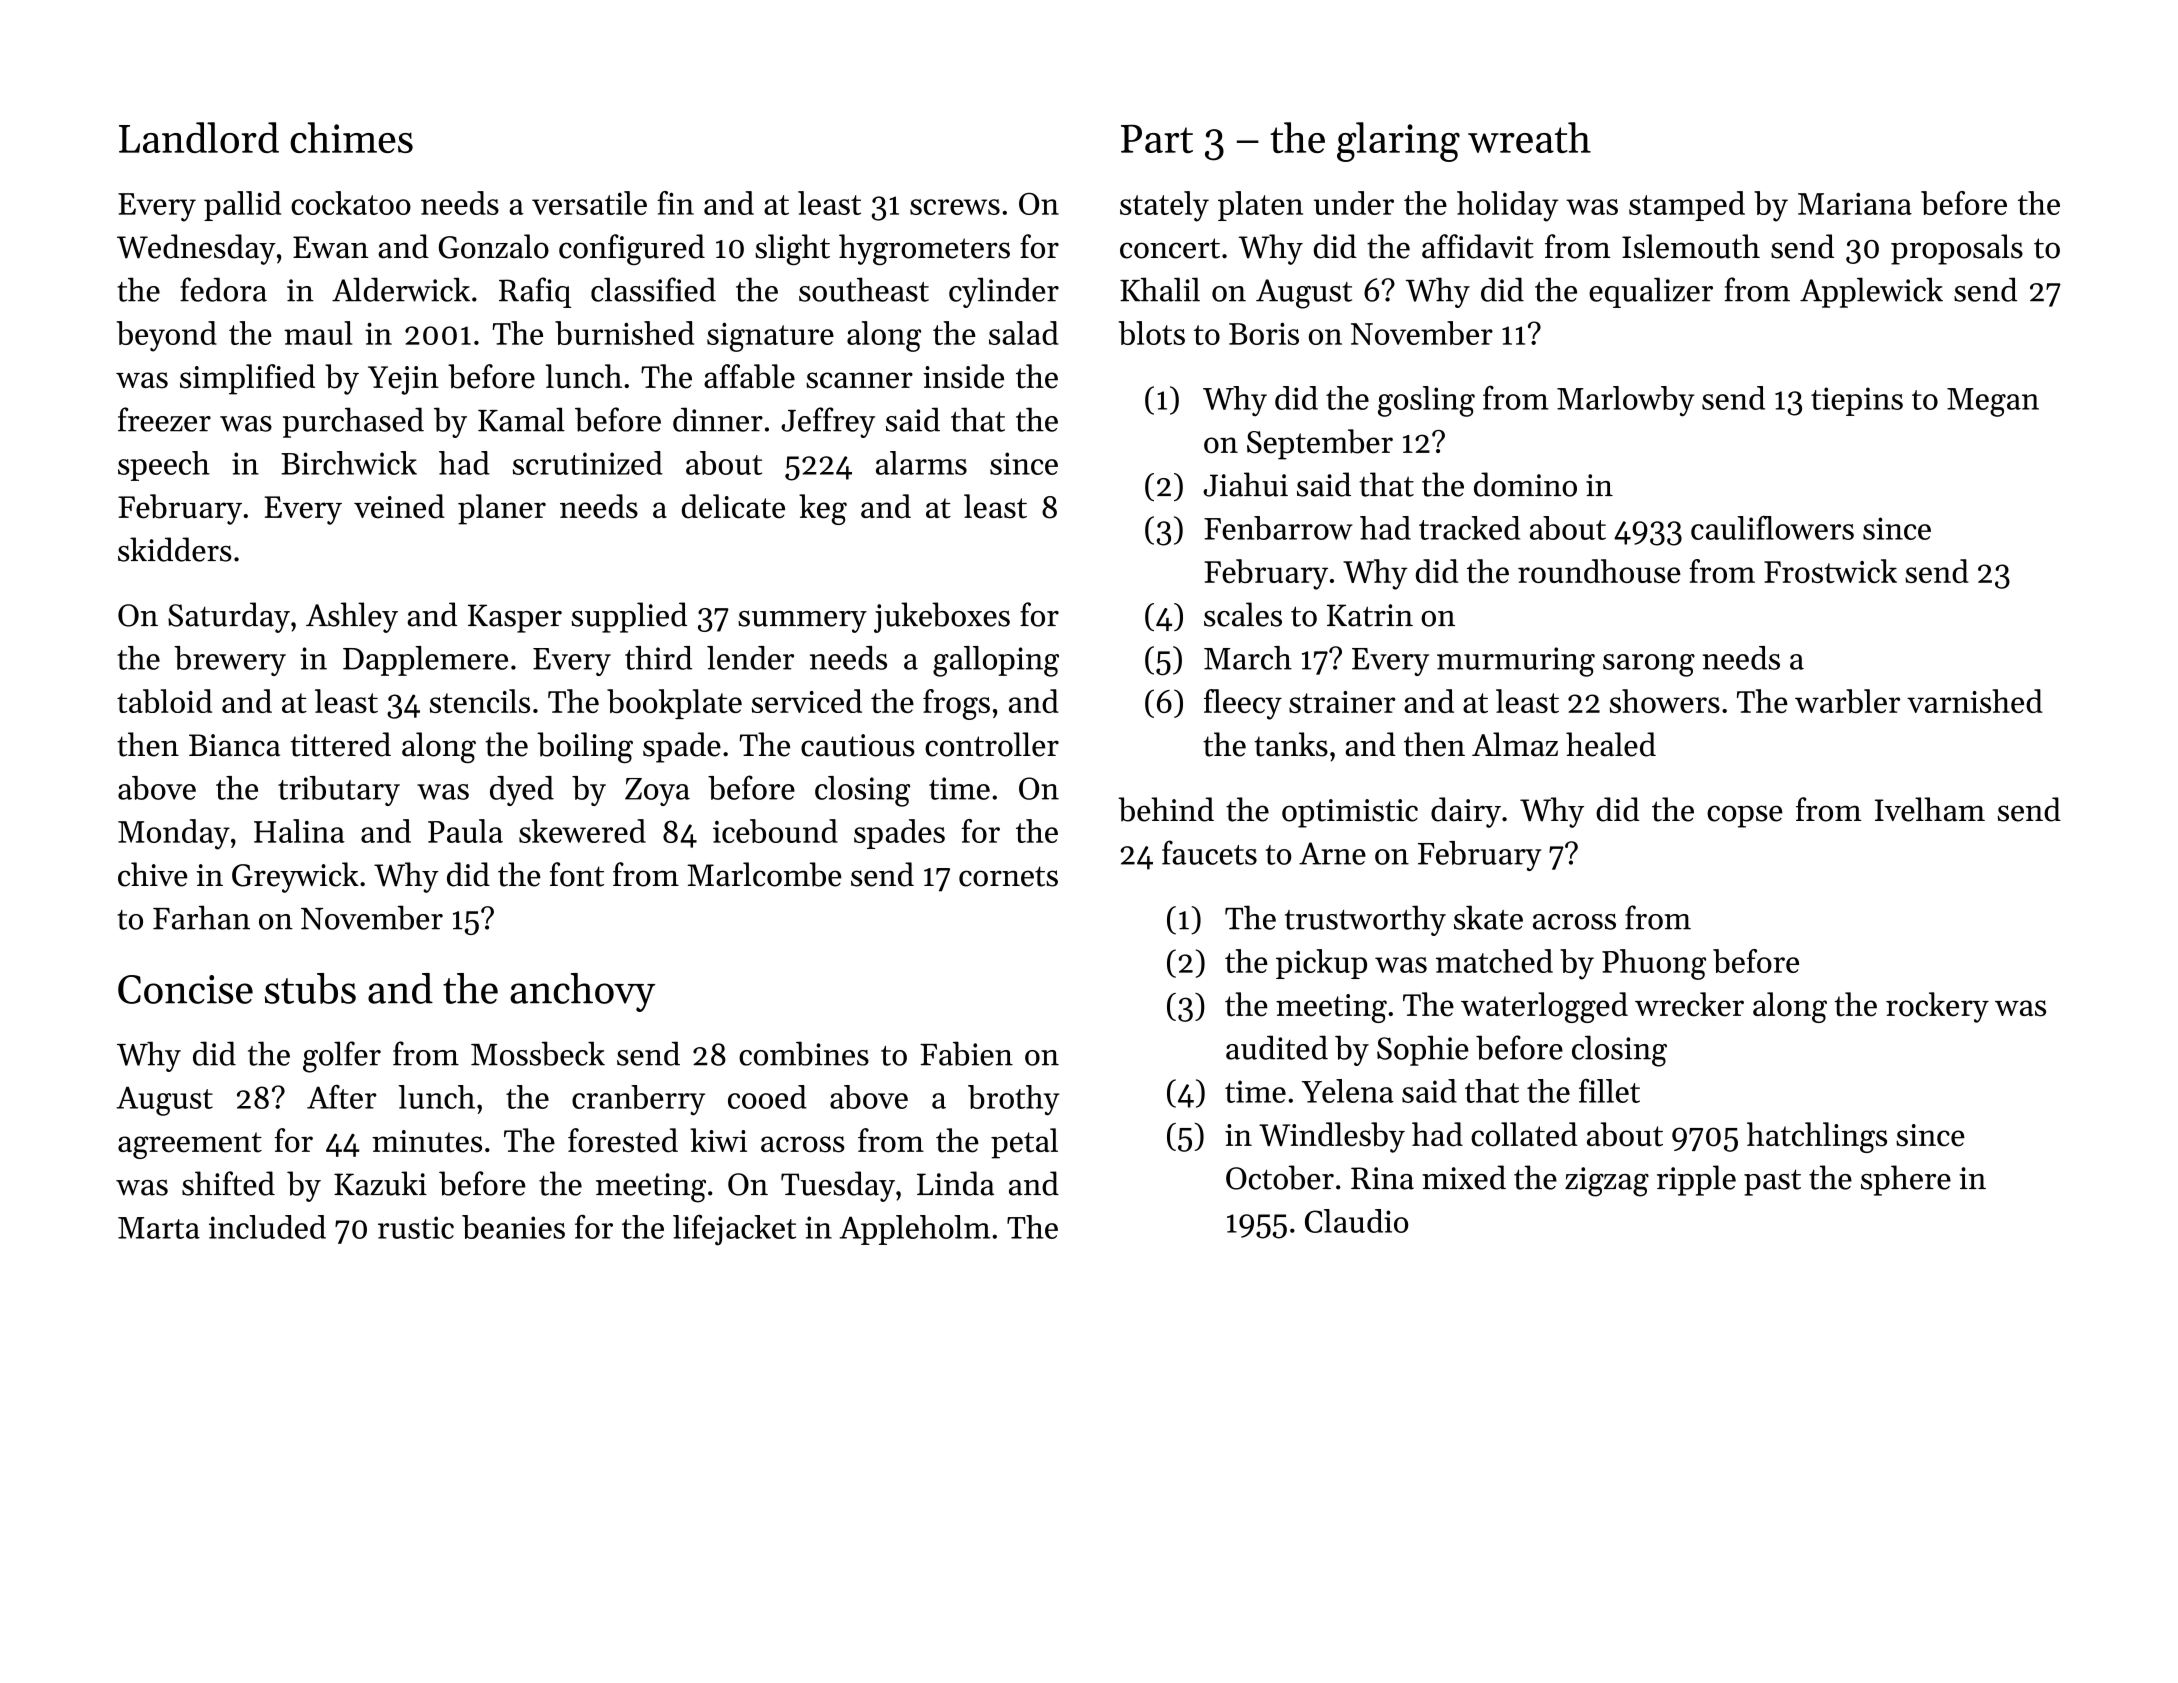  What do you see at coordinates (199, 137) in the image?
I see `Landlord` at bounding box center [199, 137].
